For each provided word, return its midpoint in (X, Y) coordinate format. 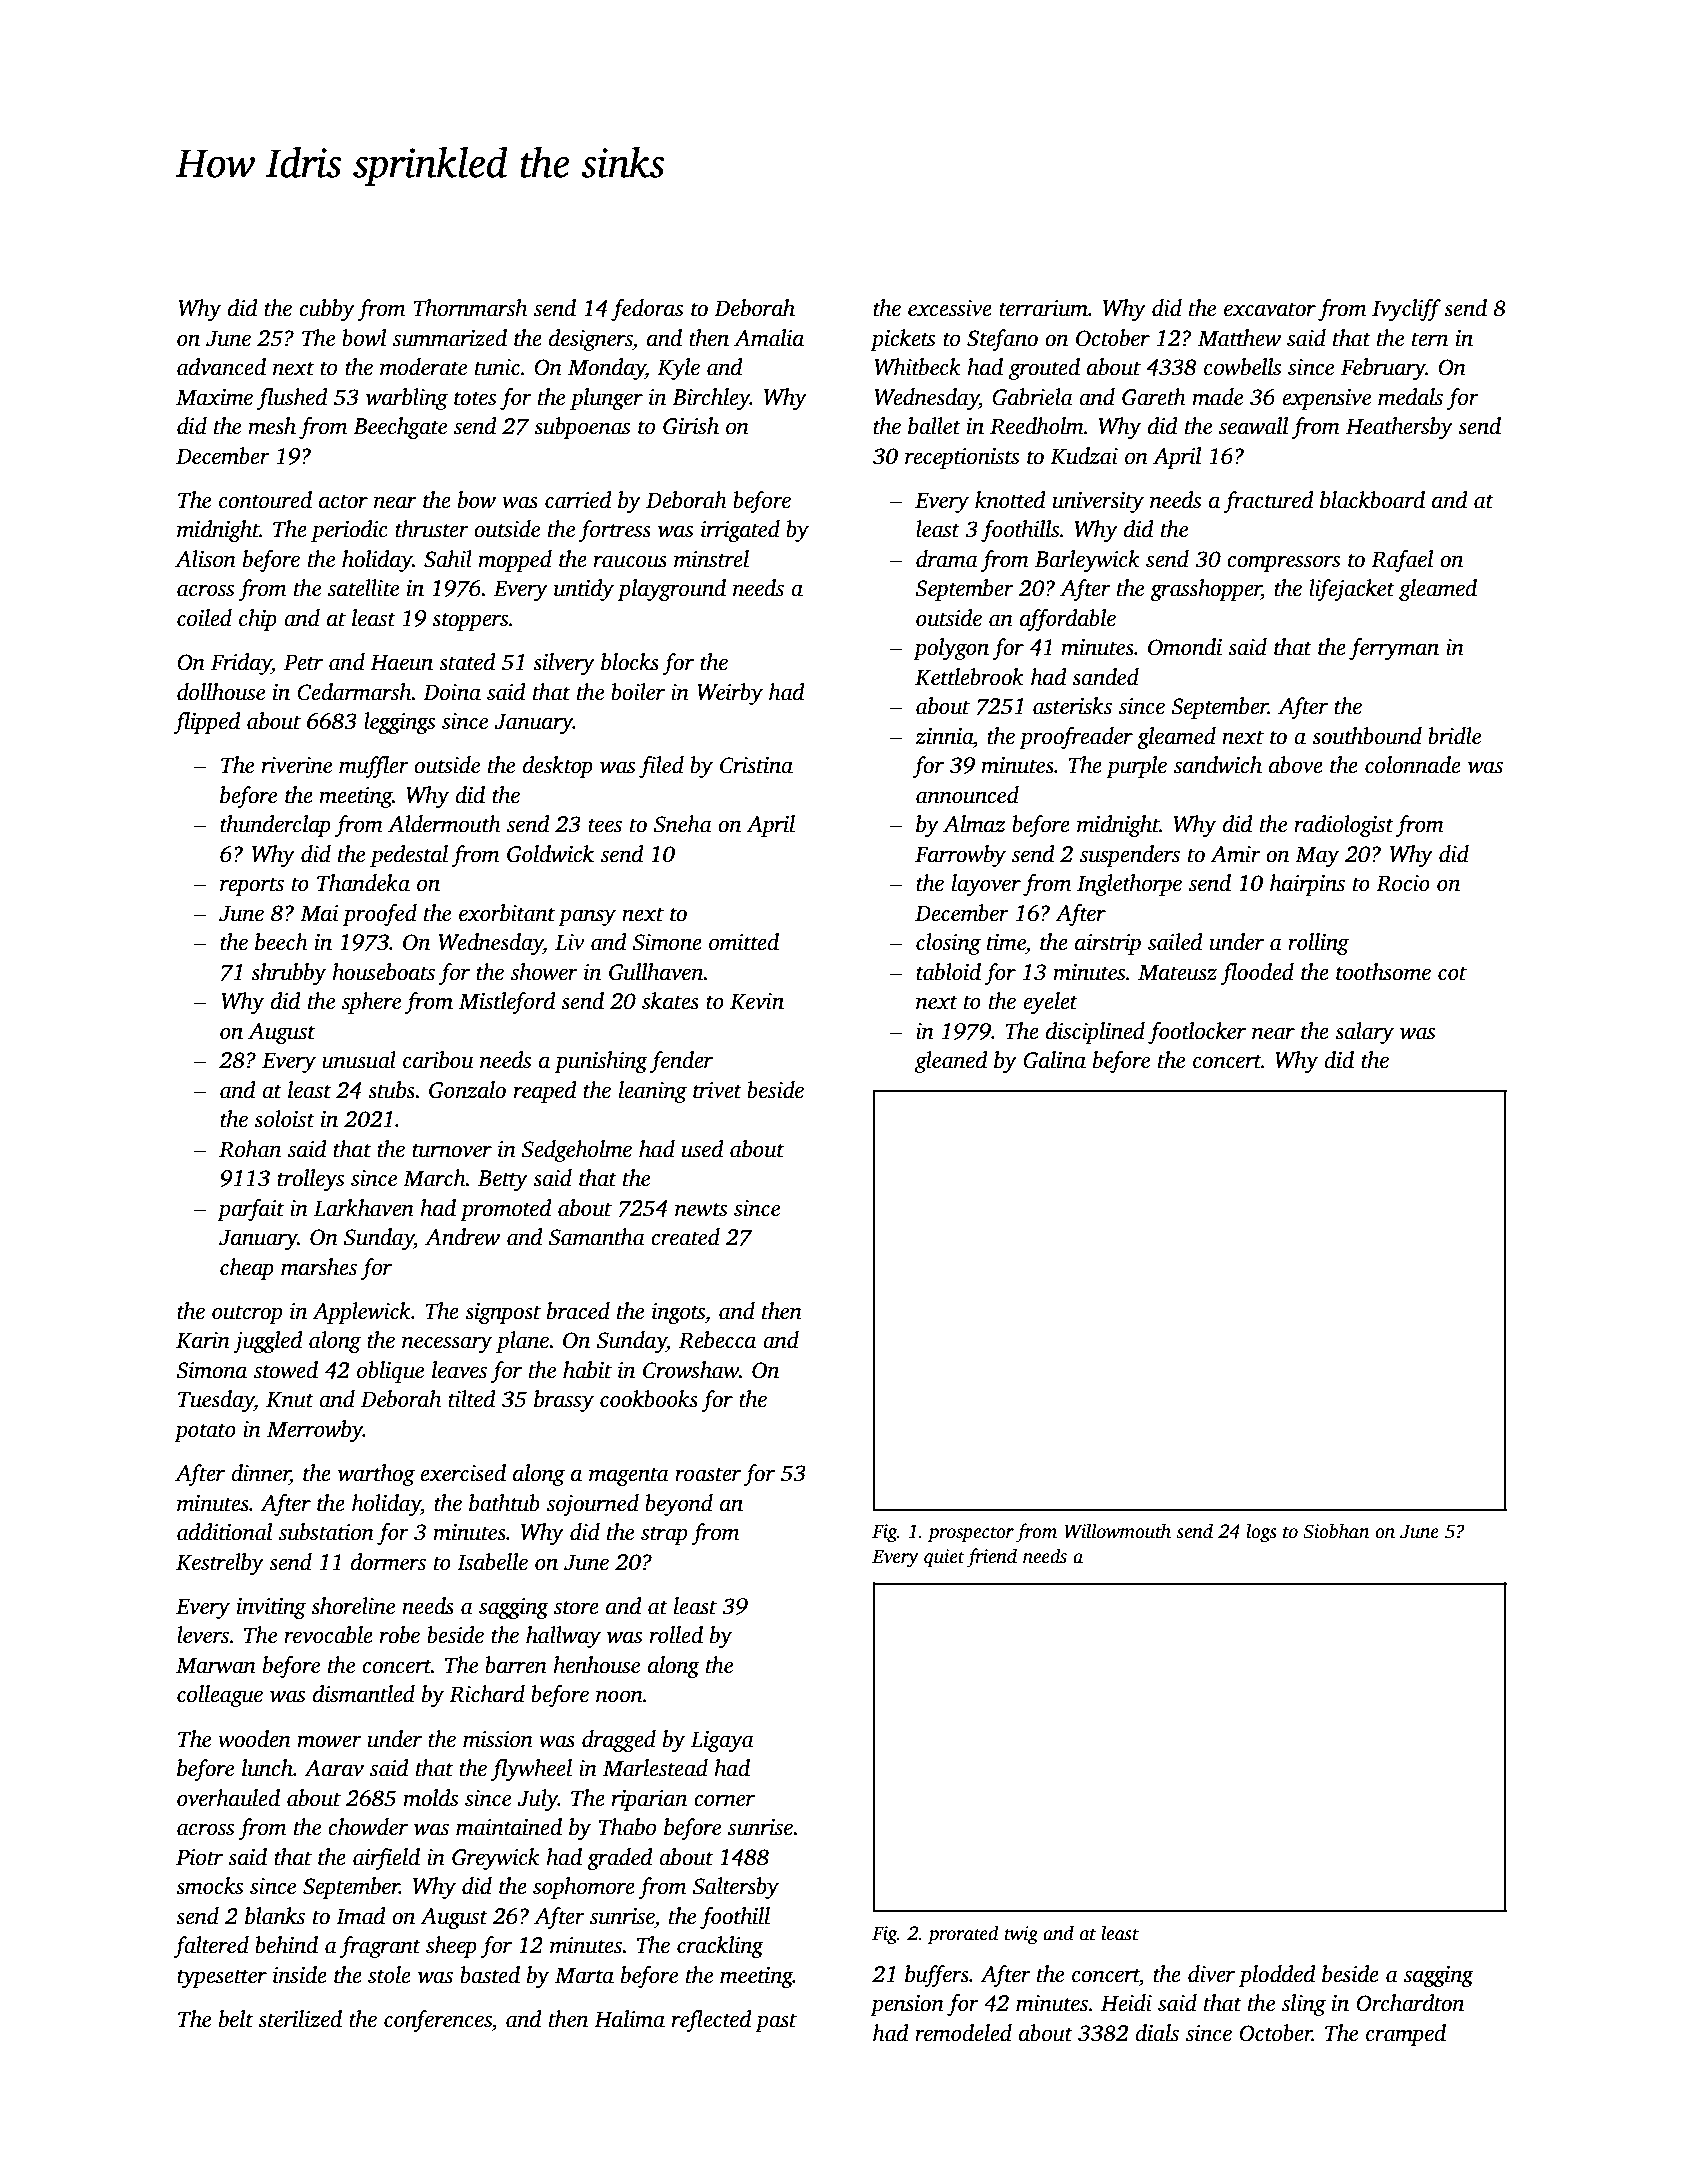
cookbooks (649, 1399)
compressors (1283, 563)
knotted (1010, 500)
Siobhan (1336, 1531)
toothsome (1383, 972)
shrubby (288, 974)
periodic (349, 531)
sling (1304, 2005)
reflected (712, 2021)
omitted (744, 942)
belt (236, 2019)
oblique (390, 1372)
